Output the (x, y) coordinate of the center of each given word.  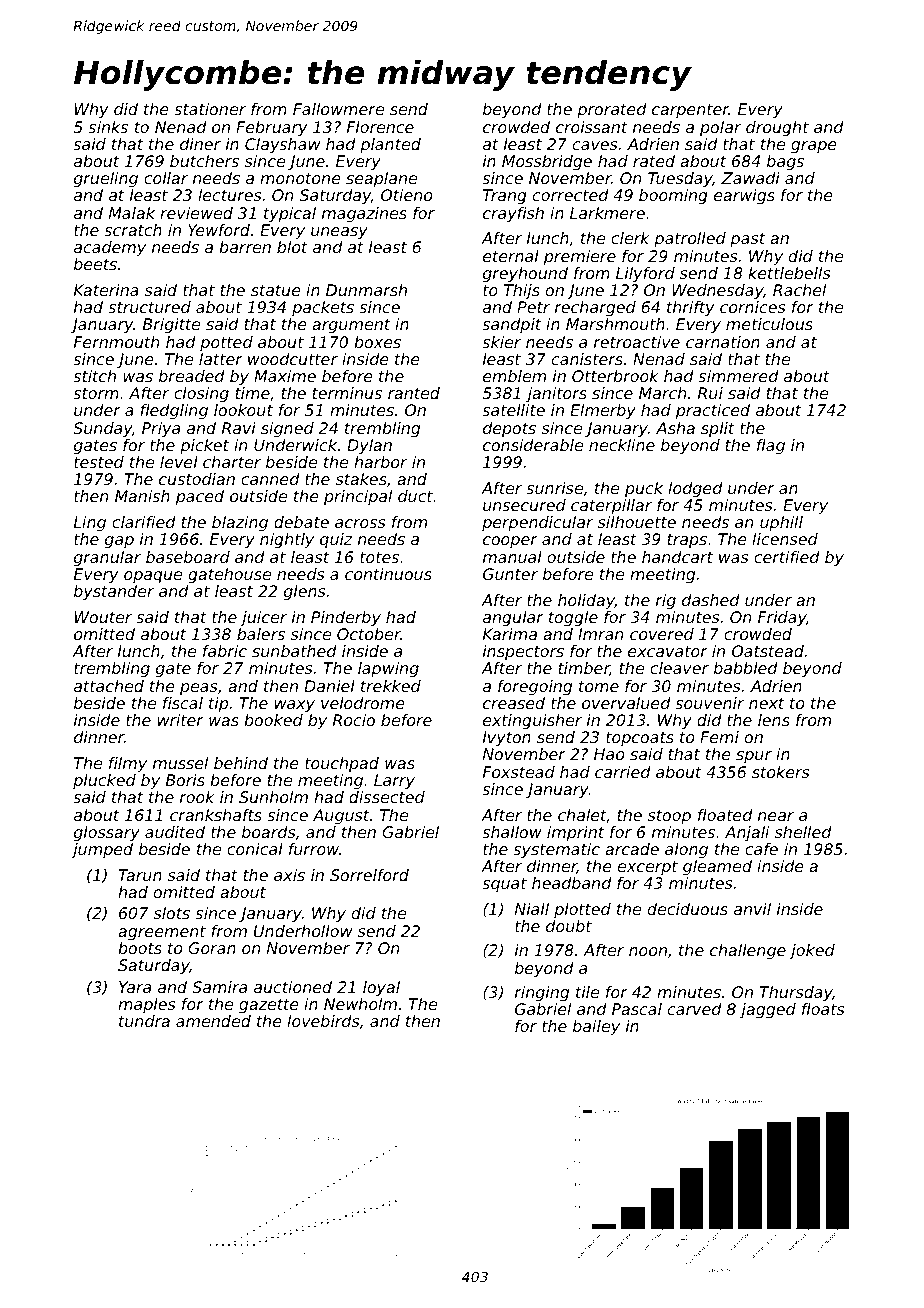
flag (771, 447)
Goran (212, 948)
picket (204, 447)
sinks (108, 127)
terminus (347, 393)
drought (777, 129)
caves (595, 145)
